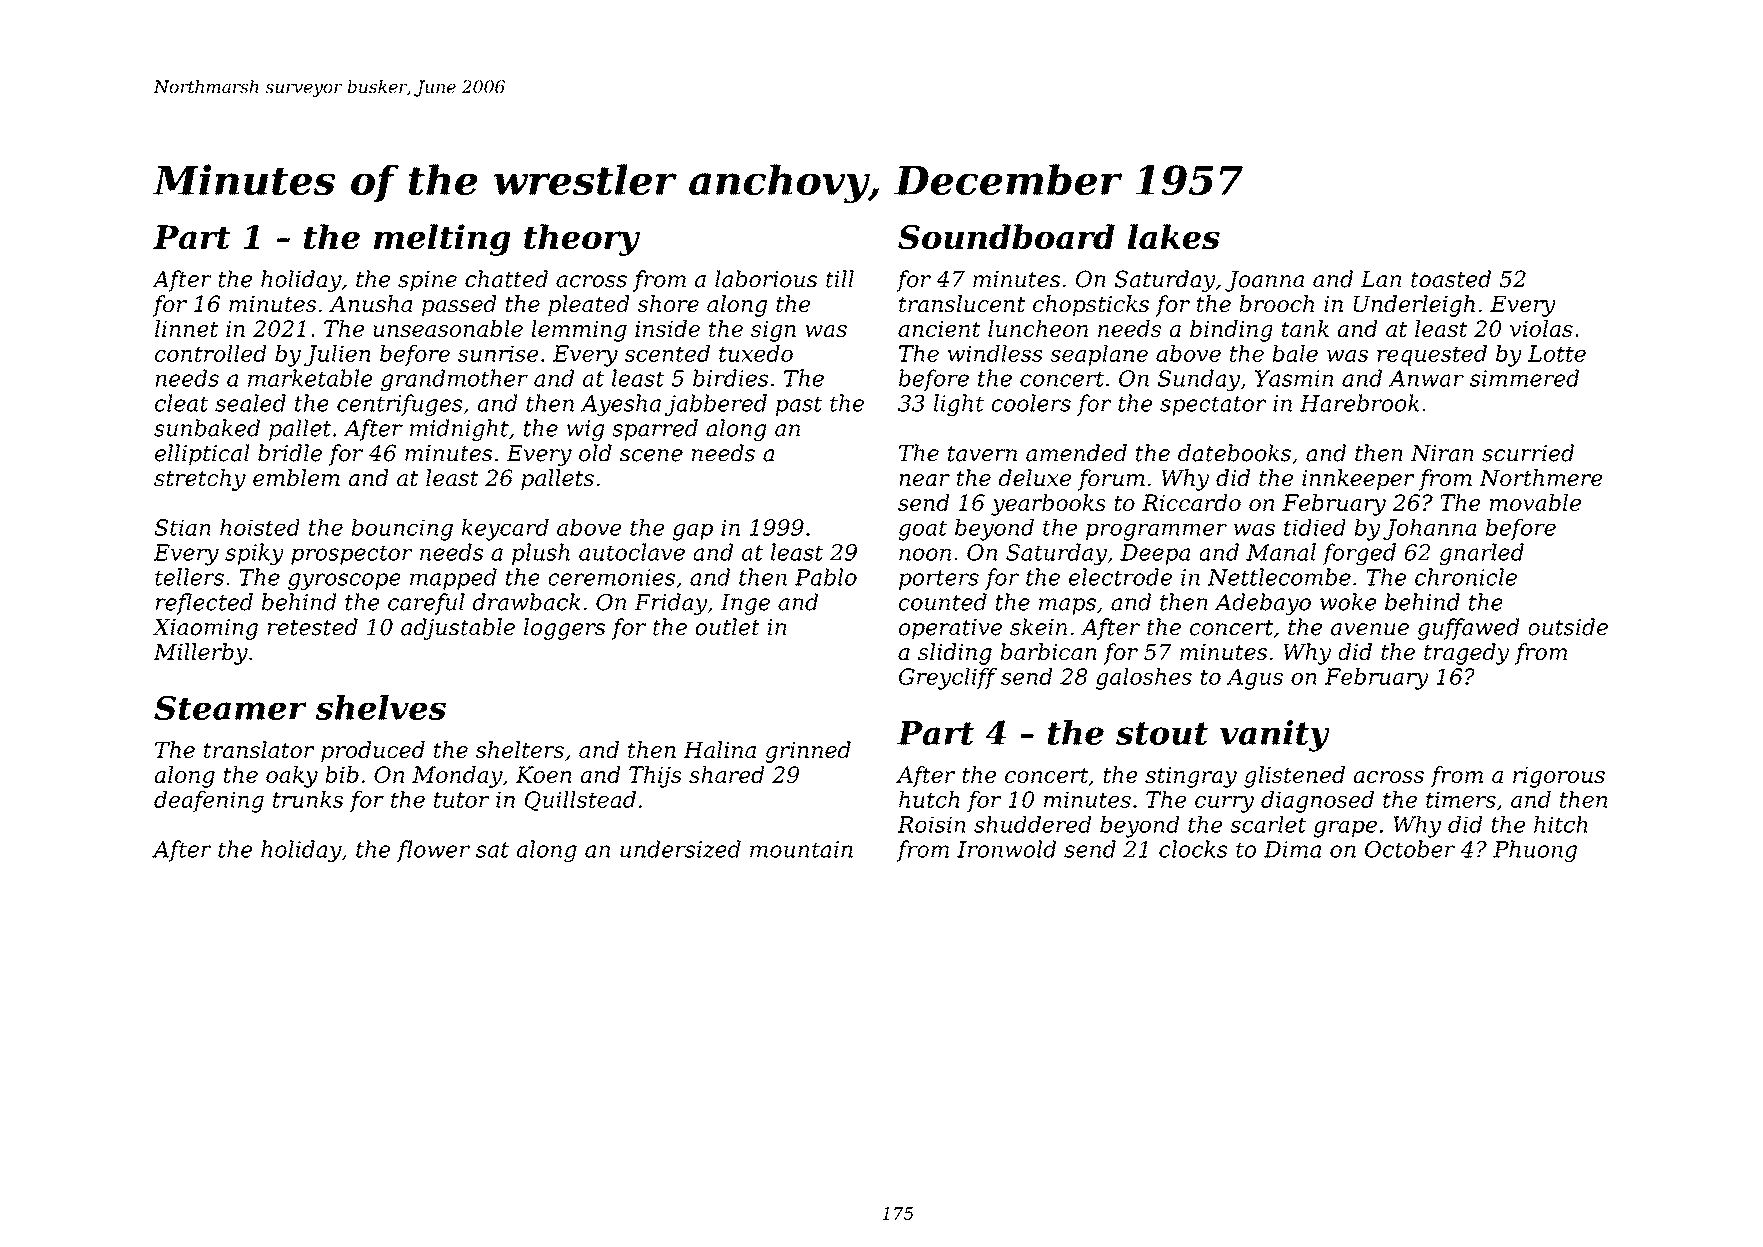  Describe the element at coordinates (1348, 602) in the screenshot. I see `woke` at that location.
